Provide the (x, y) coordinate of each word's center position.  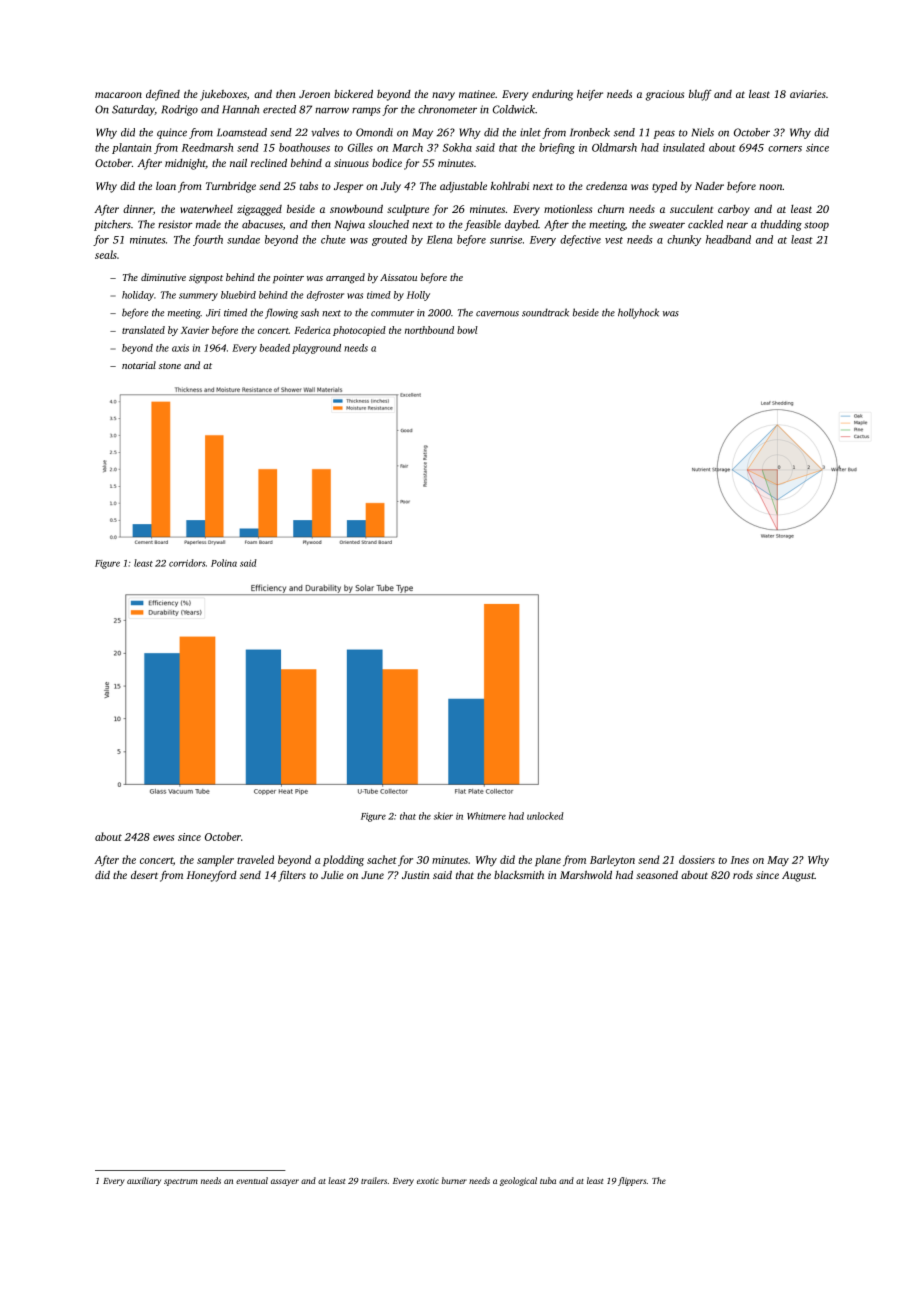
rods (743, 875)
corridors (187, 563)
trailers (374, 1180)
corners (785, 149)
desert (144, 875)
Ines (740, 860)
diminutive (163, 277)
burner (454, 1180)
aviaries (808, 94)
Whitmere (486, 816)
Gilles (360, 147)
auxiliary (144, 1181)
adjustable (463, 187)
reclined (269, 163)
